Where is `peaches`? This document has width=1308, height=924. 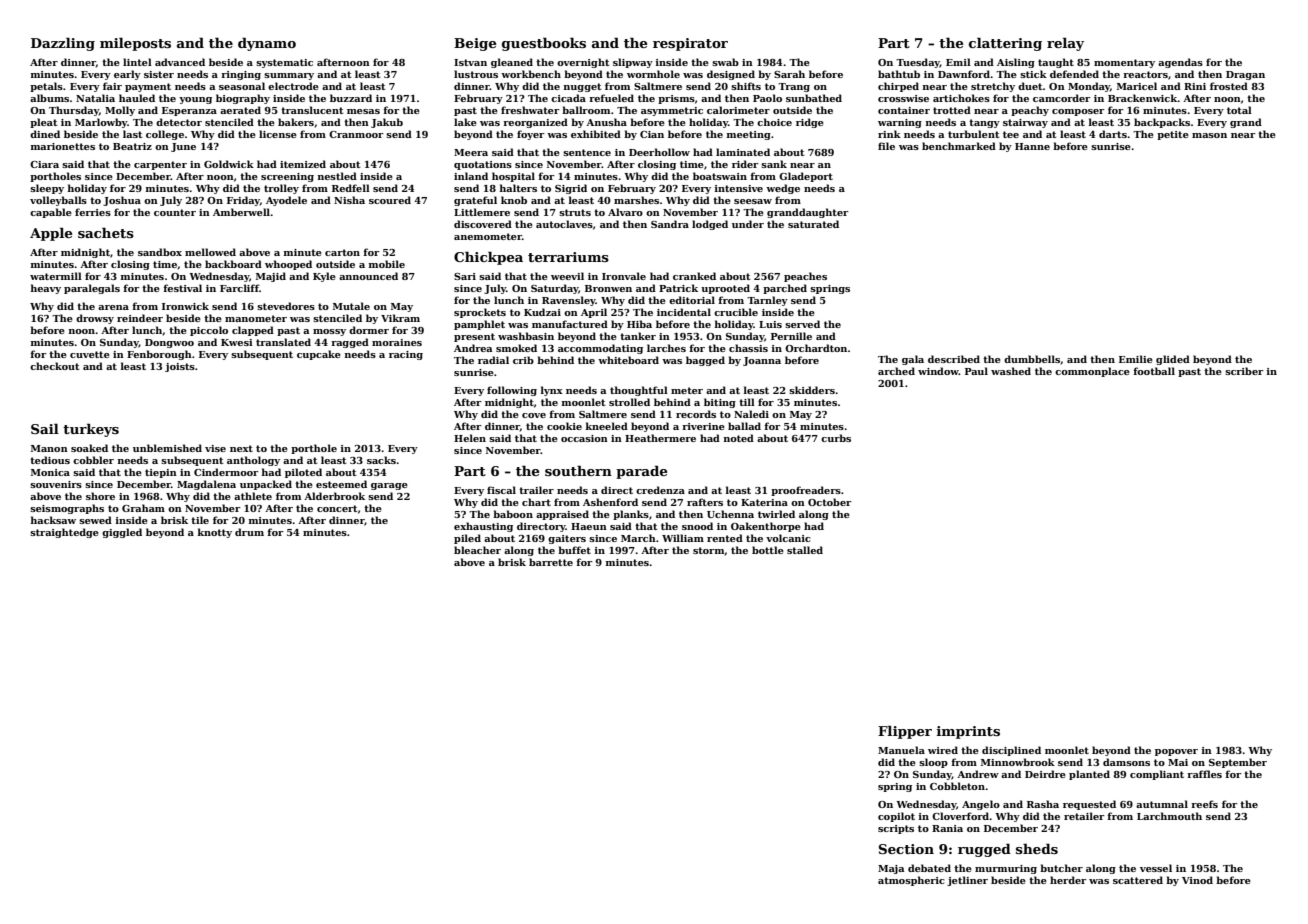 peaches is located at coordinates (805, 277).
